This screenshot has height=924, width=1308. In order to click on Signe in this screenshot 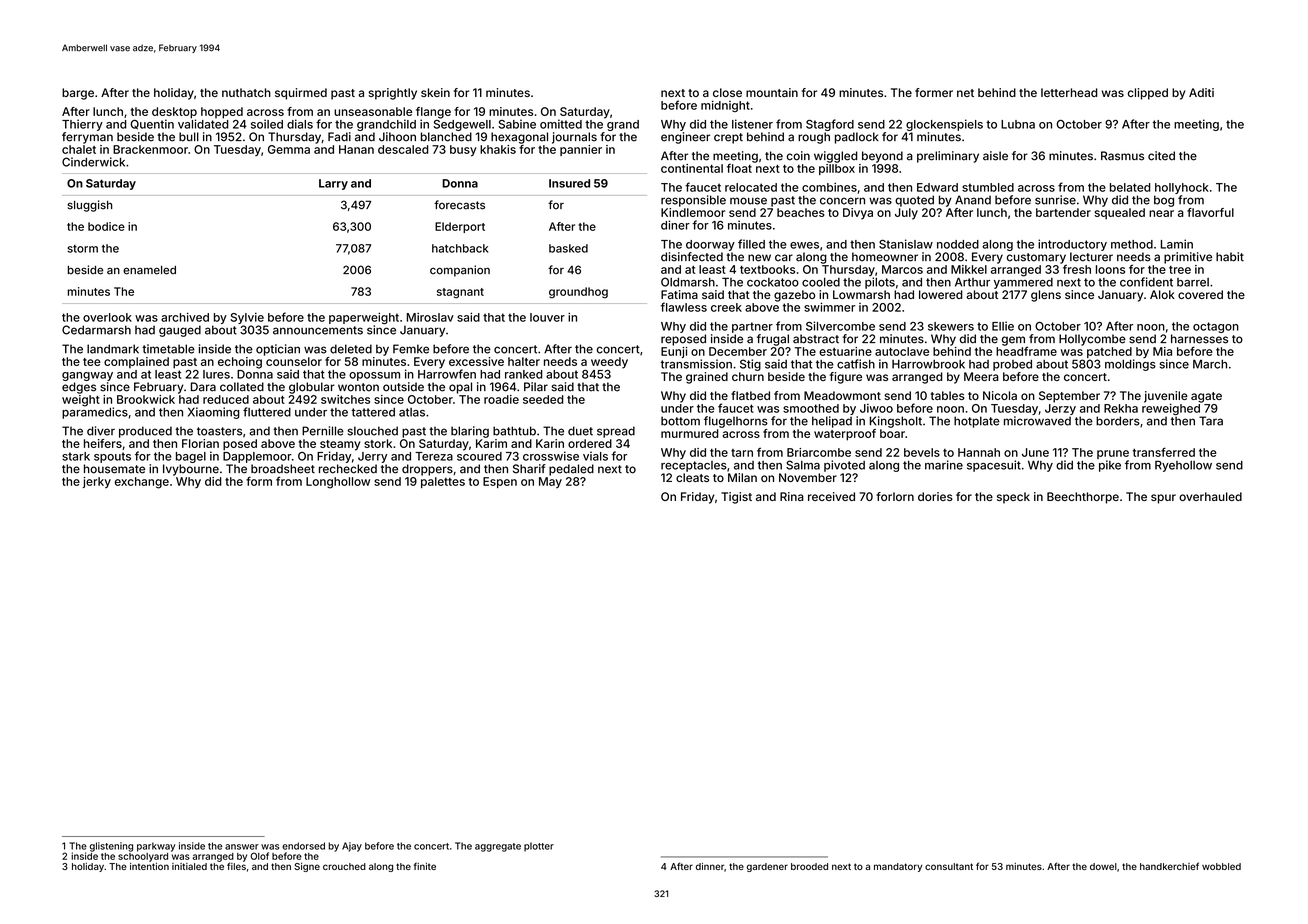, I will do `click(307, 867)`.
